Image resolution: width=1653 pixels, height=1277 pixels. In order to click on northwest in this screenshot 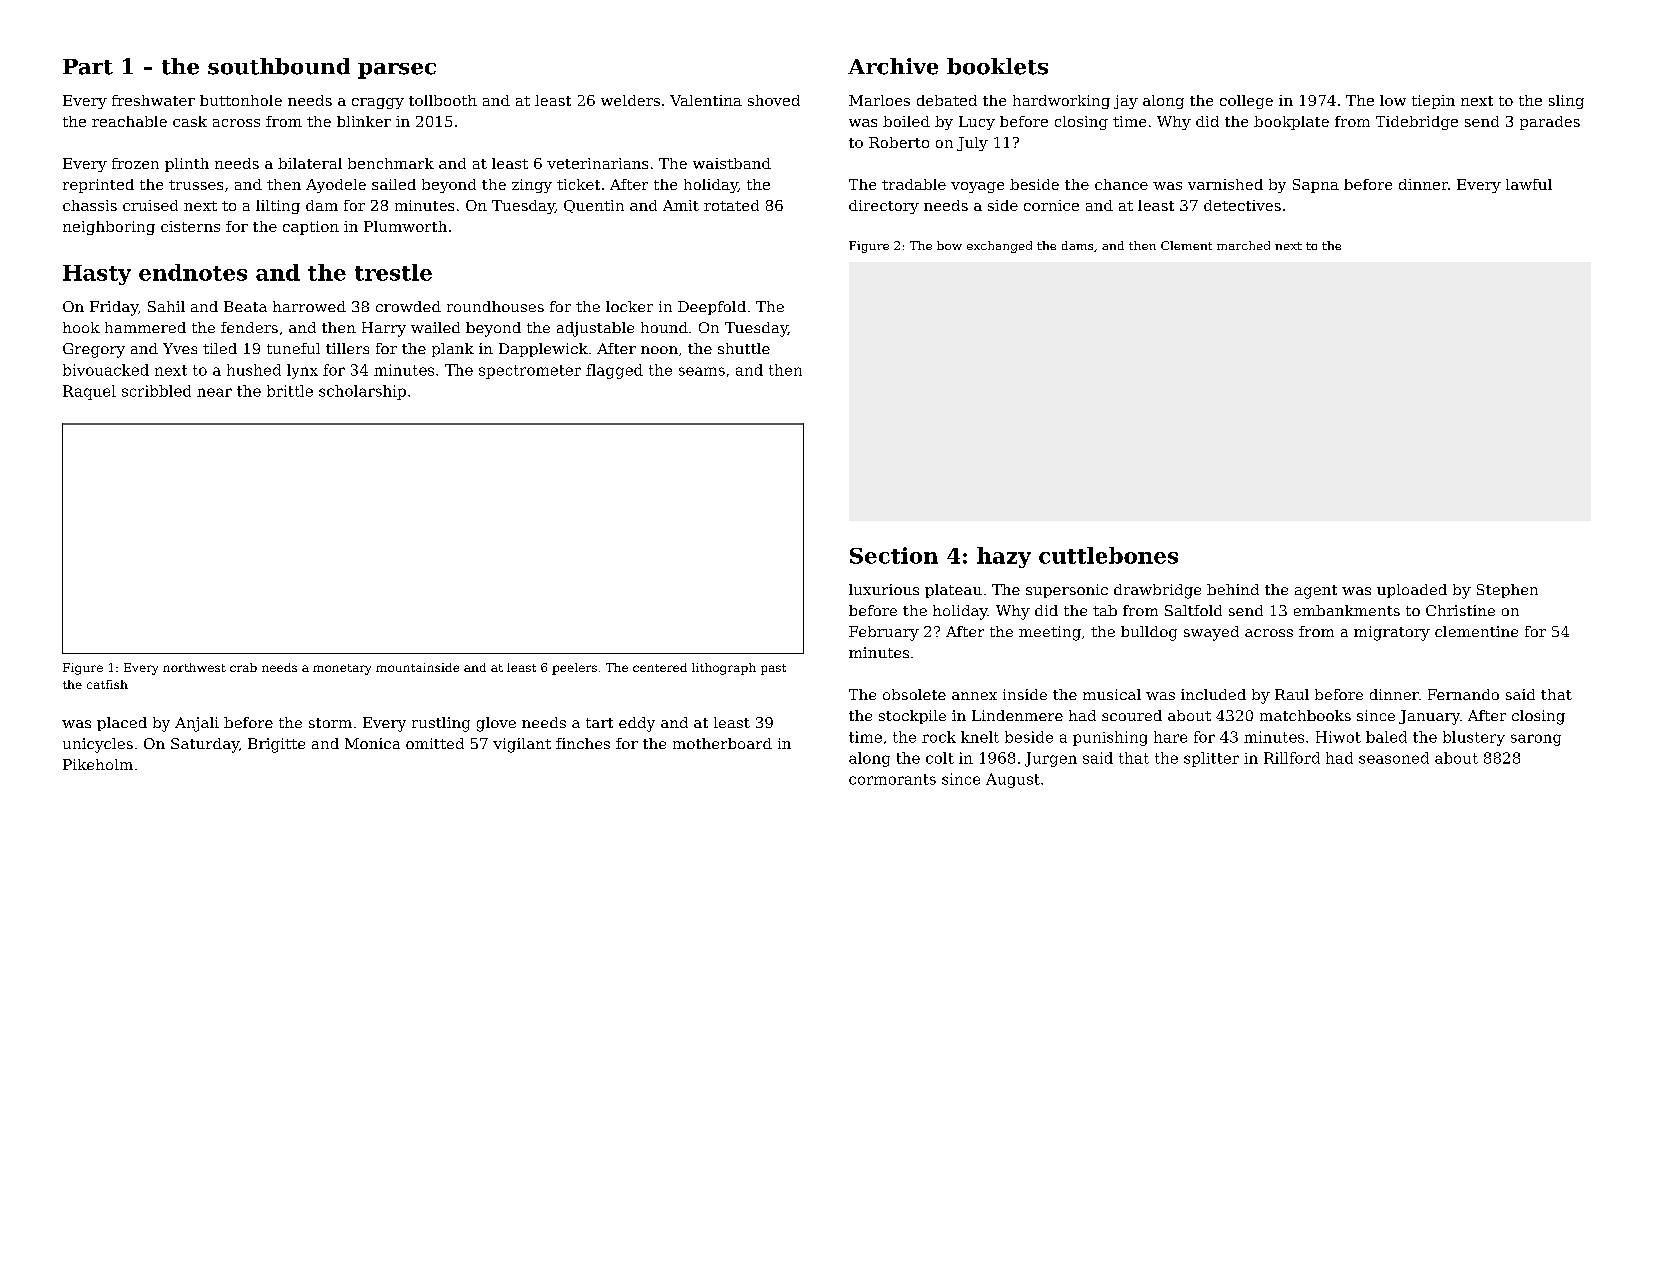, I will do `click(194, 667)`.
